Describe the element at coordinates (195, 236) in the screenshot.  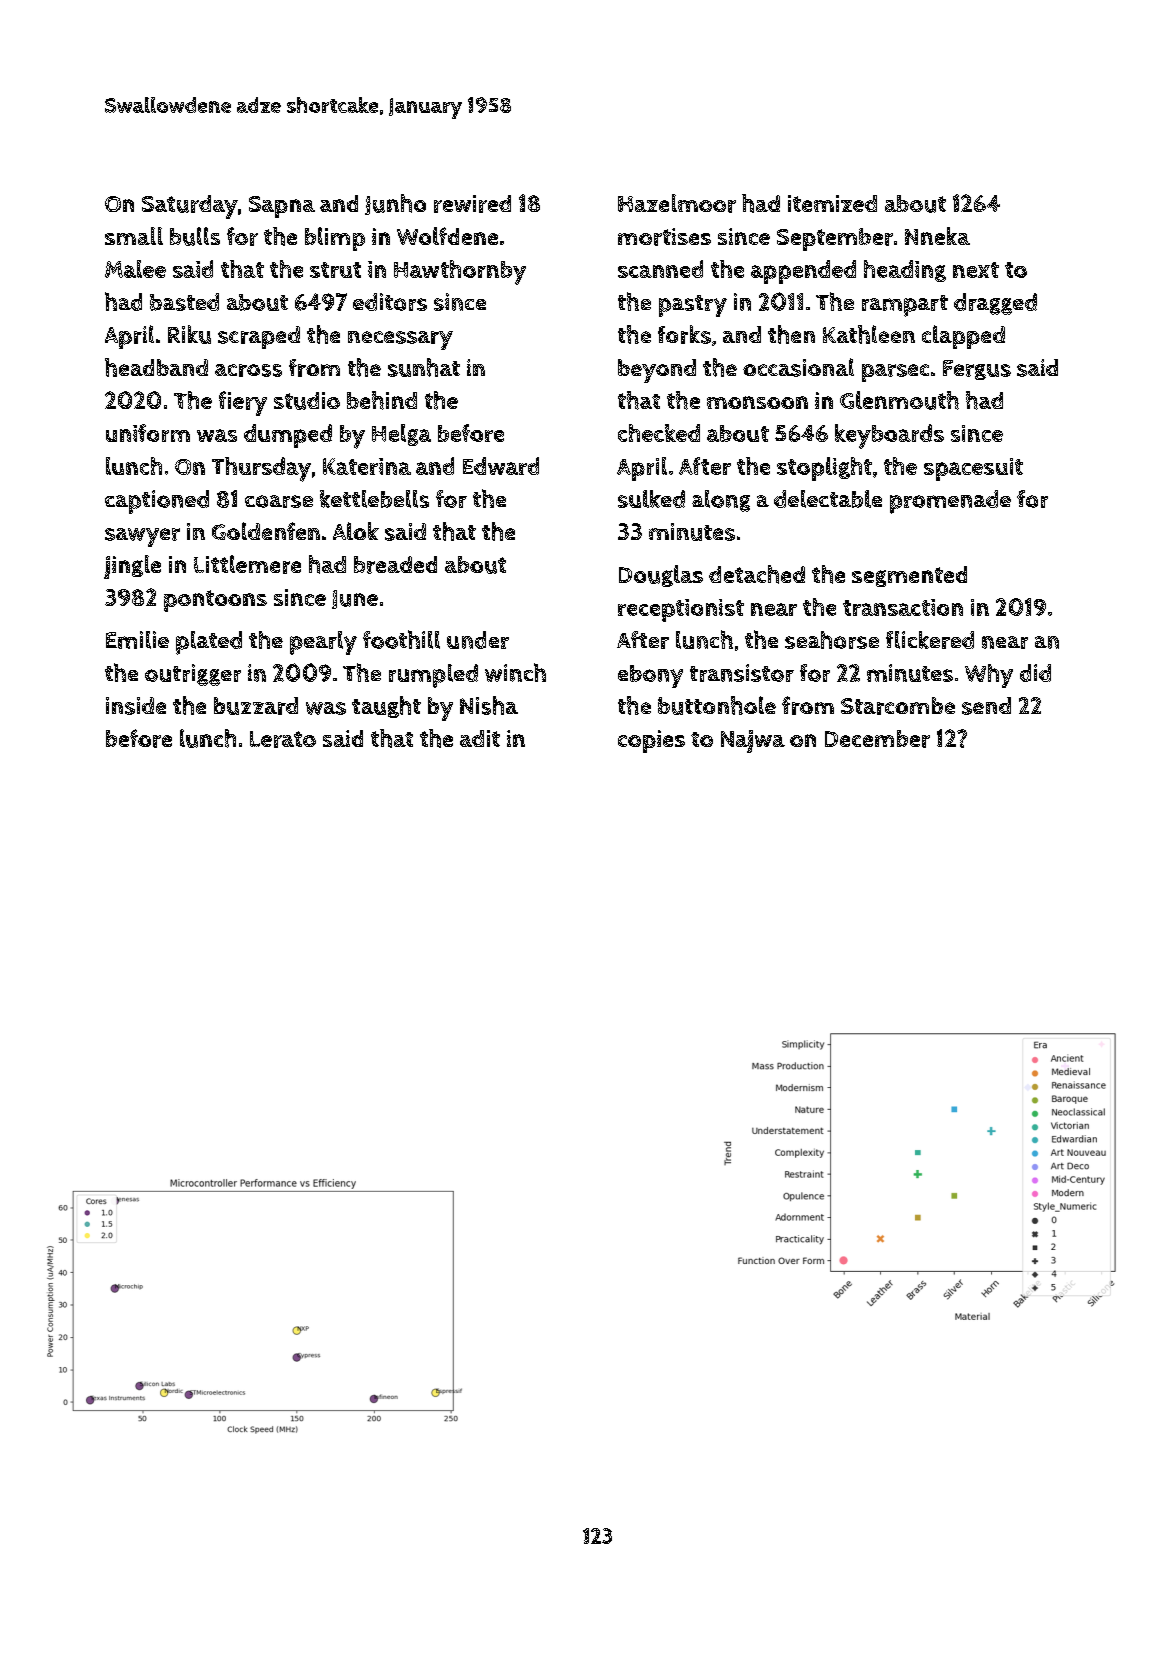
I see `bulls` at that location.
